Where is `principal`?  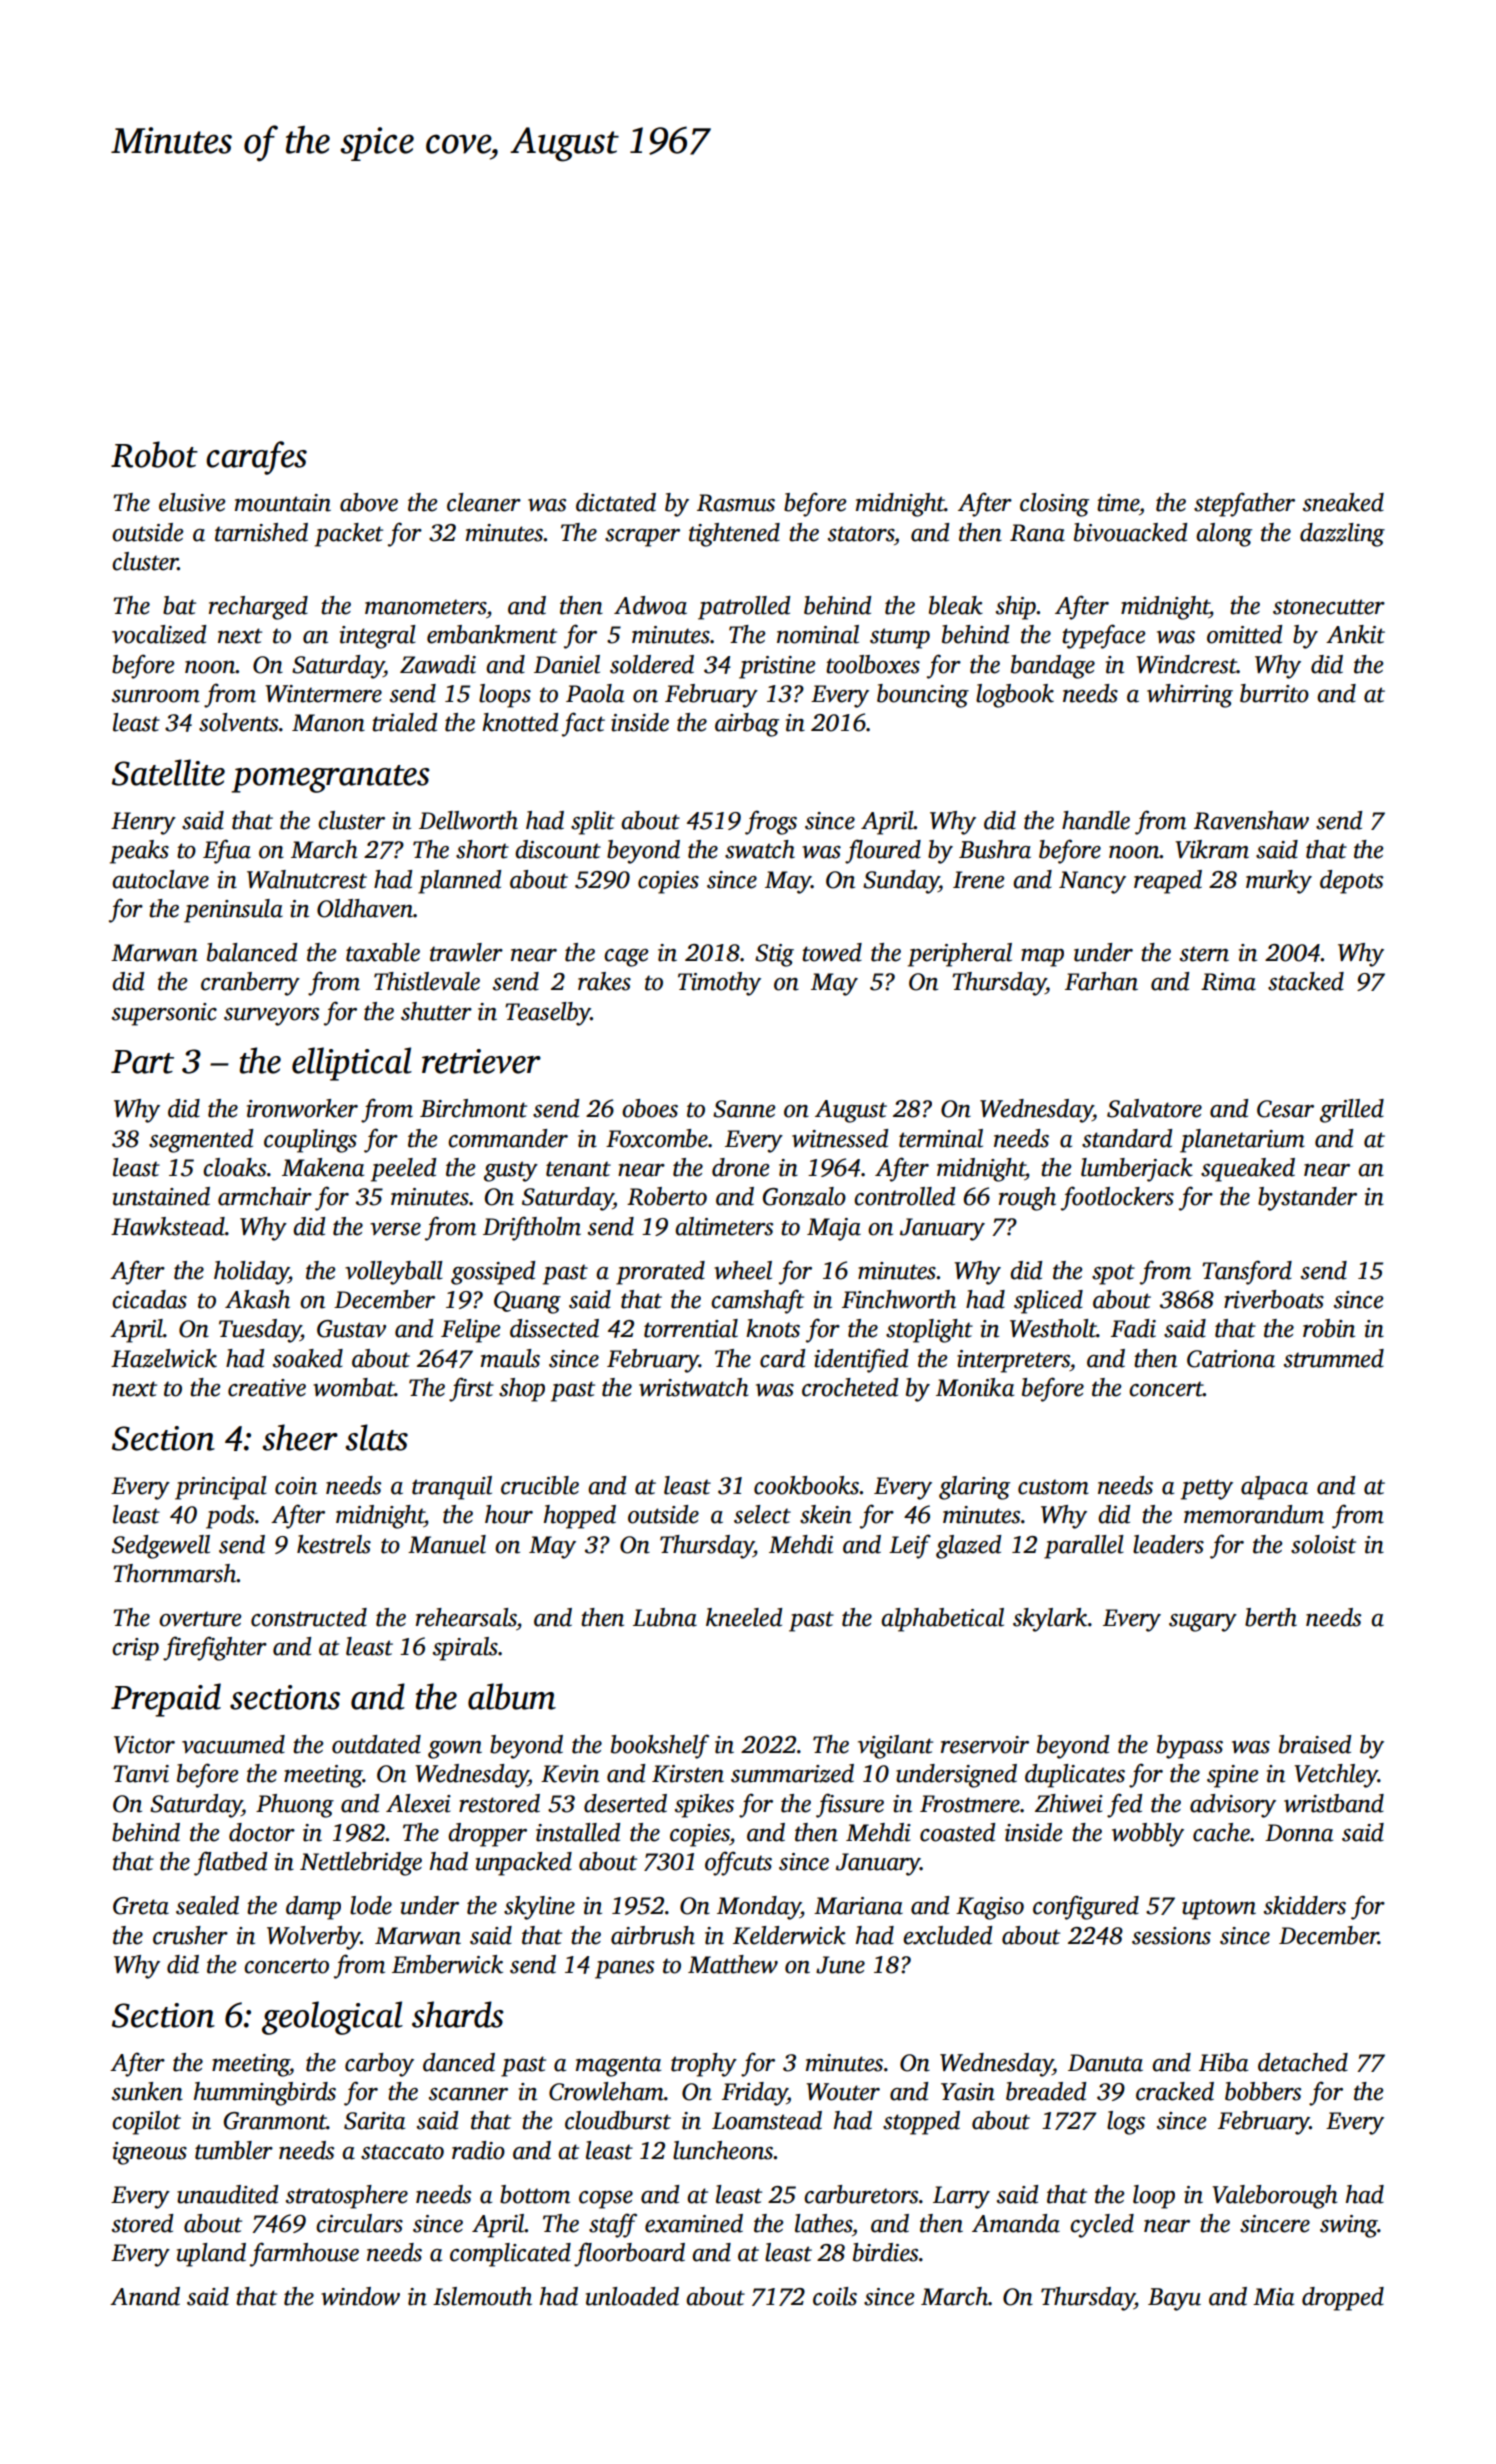 principal is located at coordinates (221, 1488).
